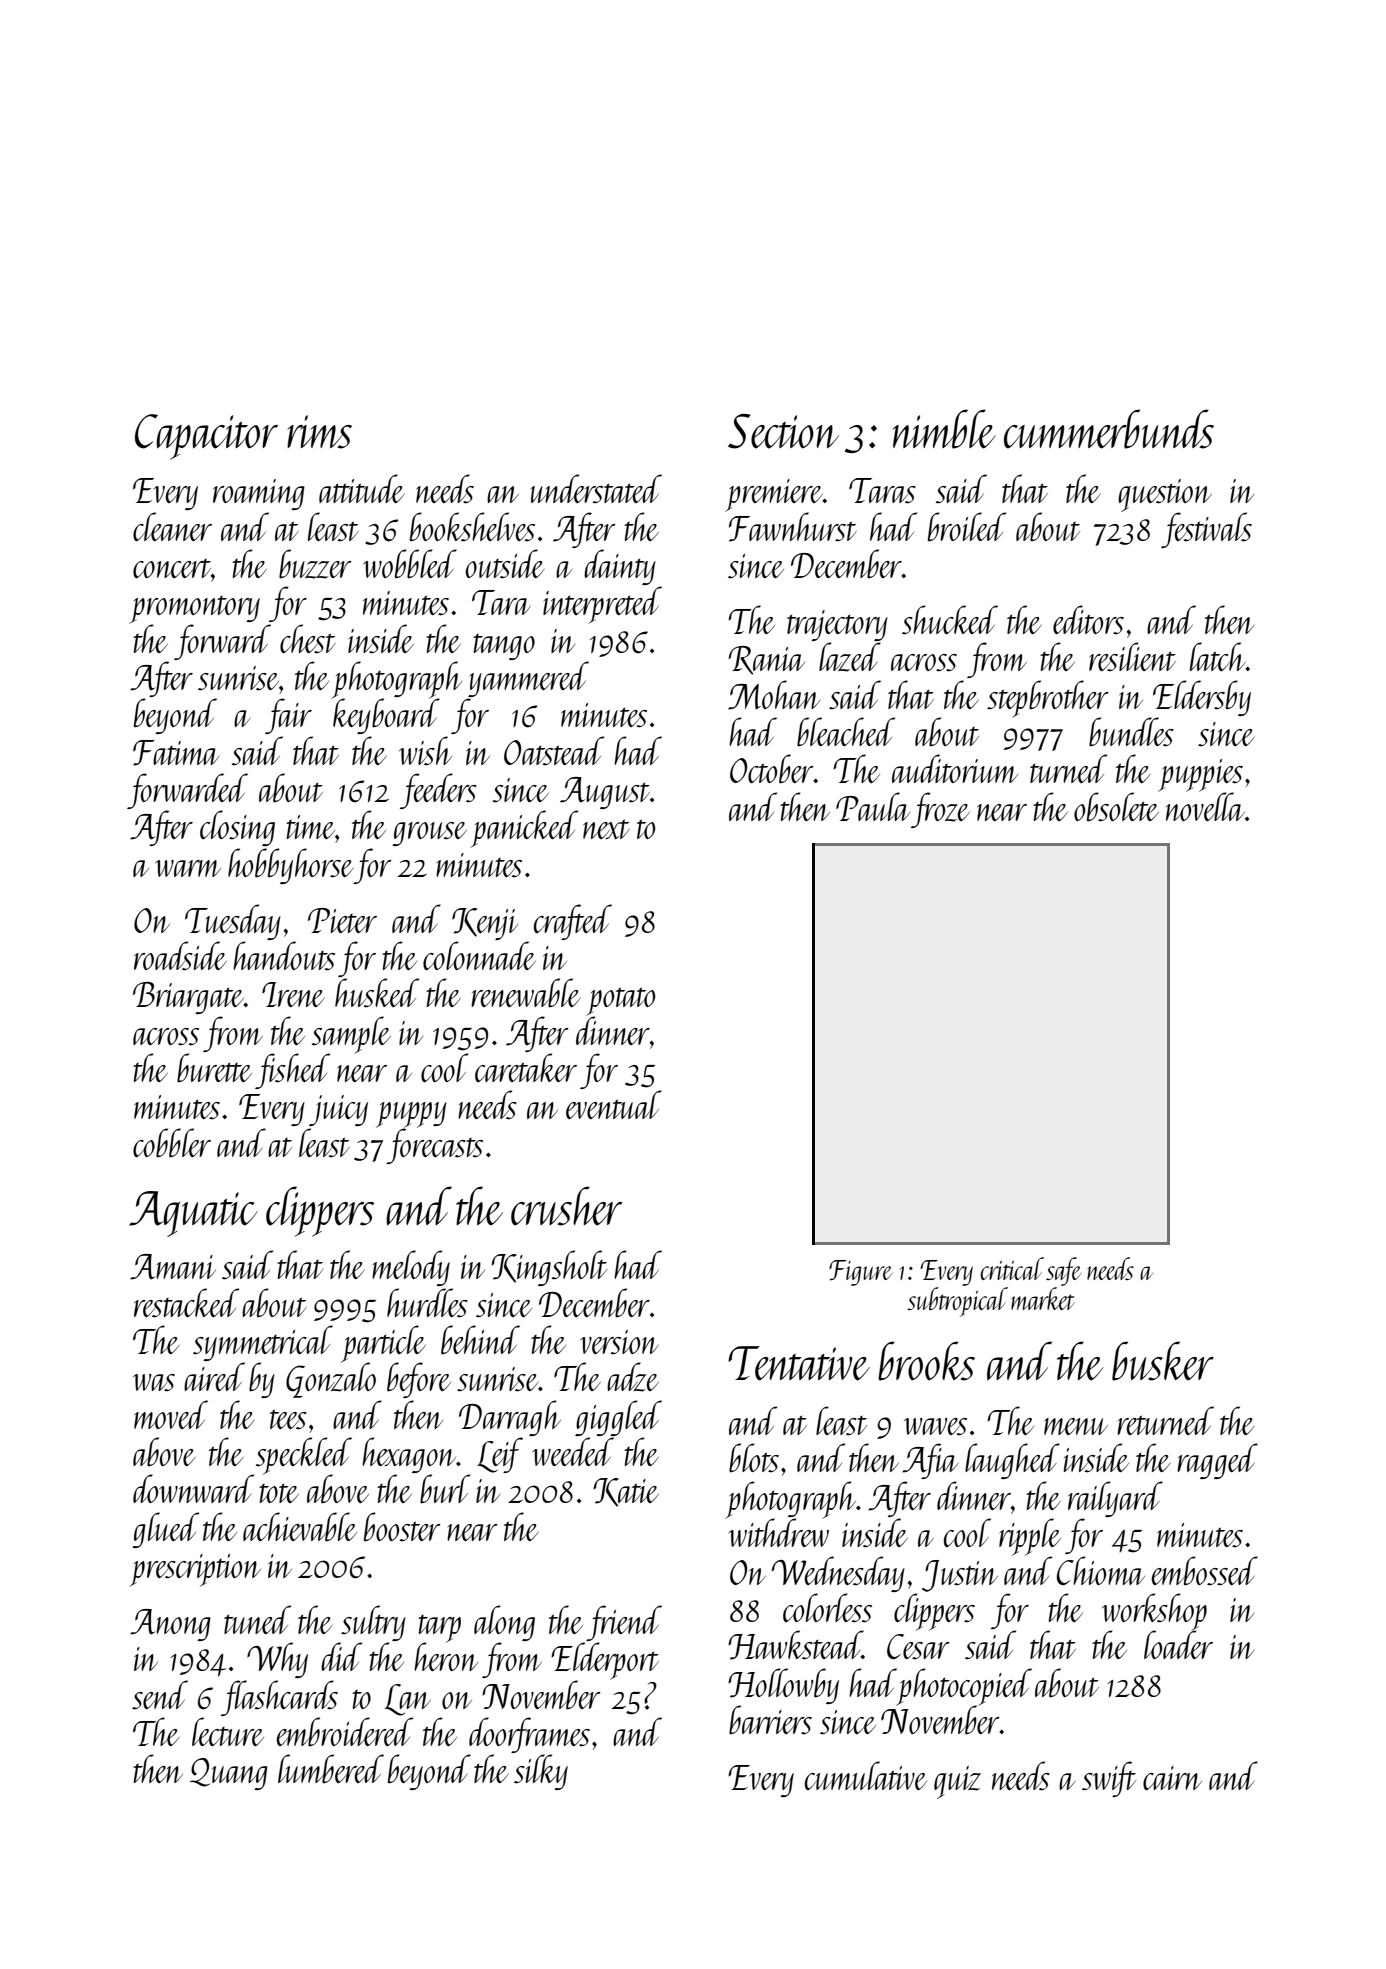 This screenshot has height=1969, width=1386. Describe the element at coordinates (338, 1110) in the screenshot. I see `juicy` at that location.
